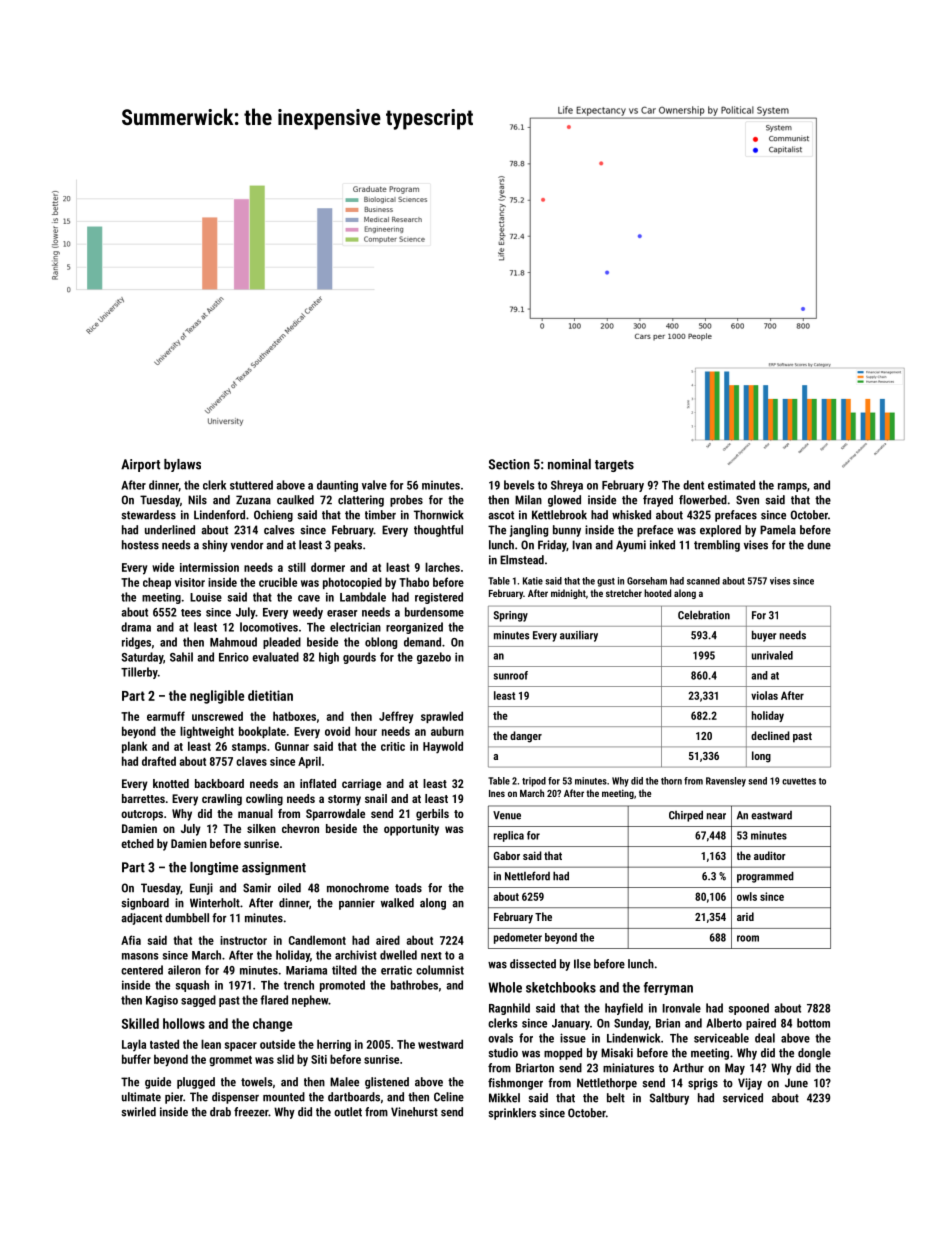 This screenshot has height=1233, width=952. What do you see at coordinates (134, 747) in the screenshot?
I see `plank` at bounding box center [134, 747].
